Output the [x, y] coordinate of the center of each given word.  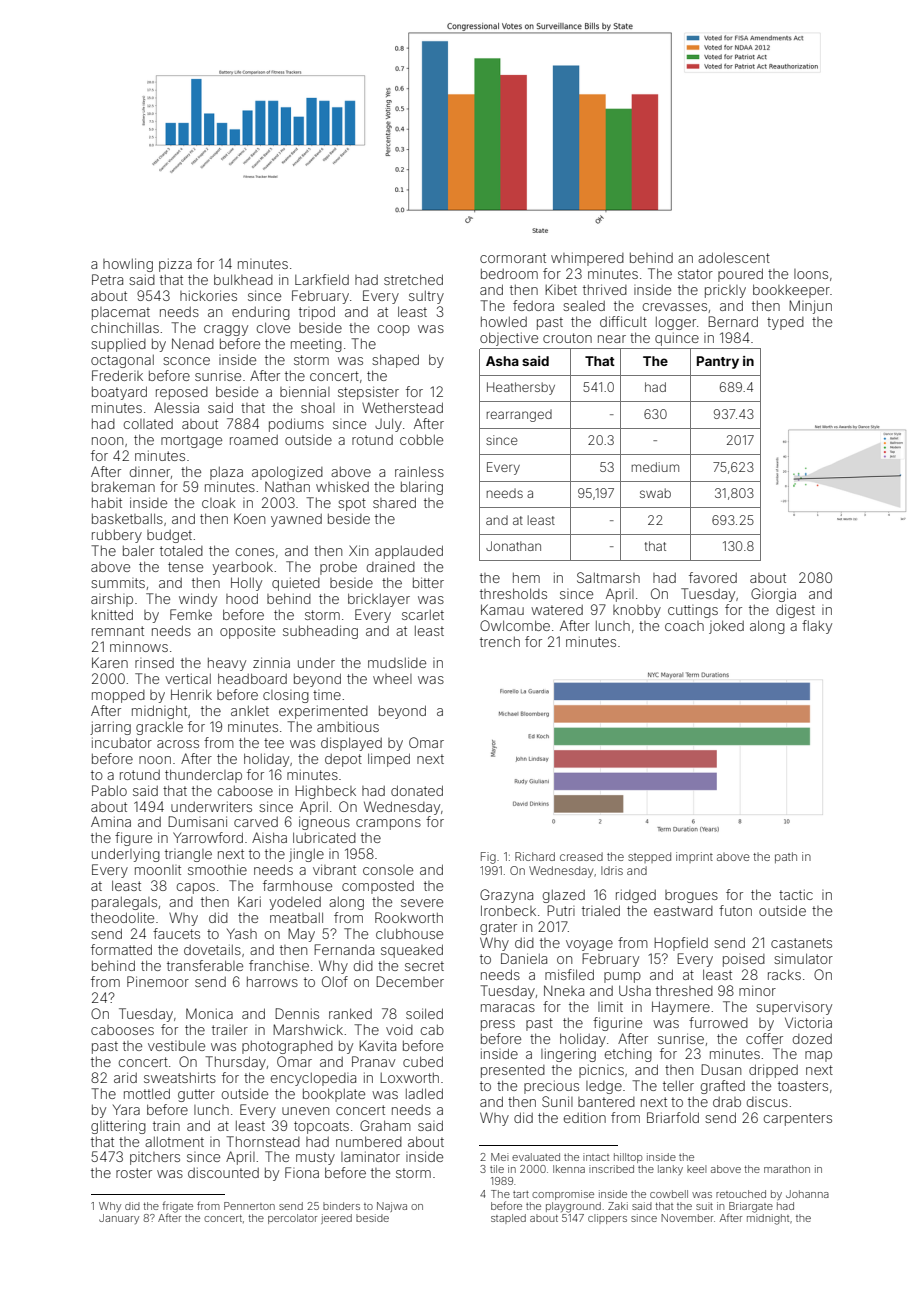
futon [735, 910]
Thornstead [263, 1141]
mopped [118, 696]
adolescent [734, 257]
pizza [175, 265]
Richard [535, 856]
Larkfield [322, 279]
